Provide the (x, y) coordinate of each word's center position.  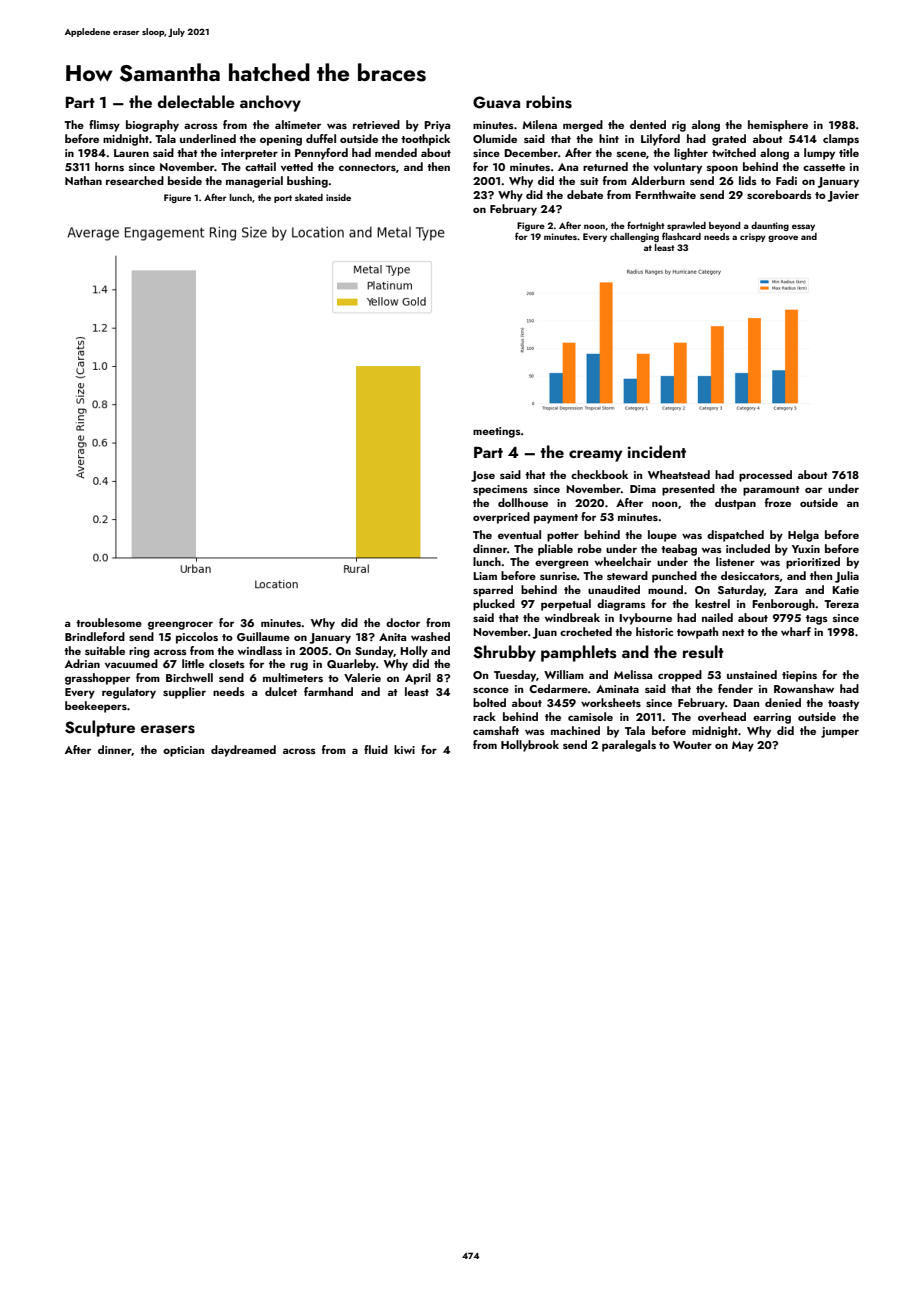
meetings (497, 432)
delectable (196, 101)
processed (765, 476)
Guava (496, 102)
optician (183, 751)
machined (575, 730)
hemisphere (778, 126)
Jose (483, 476)
